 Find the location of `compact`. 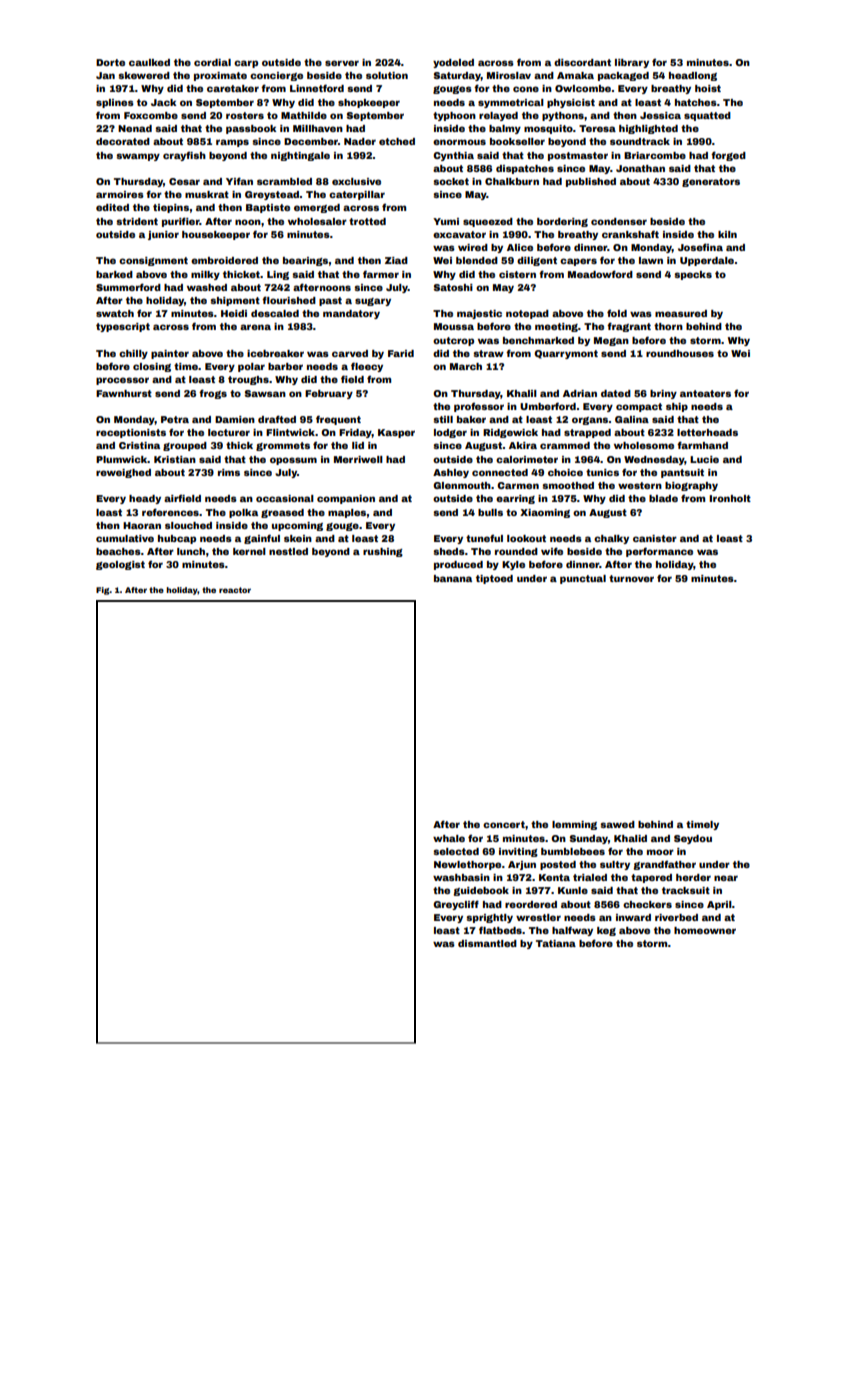

compact is located at coordinates (639, 407).
